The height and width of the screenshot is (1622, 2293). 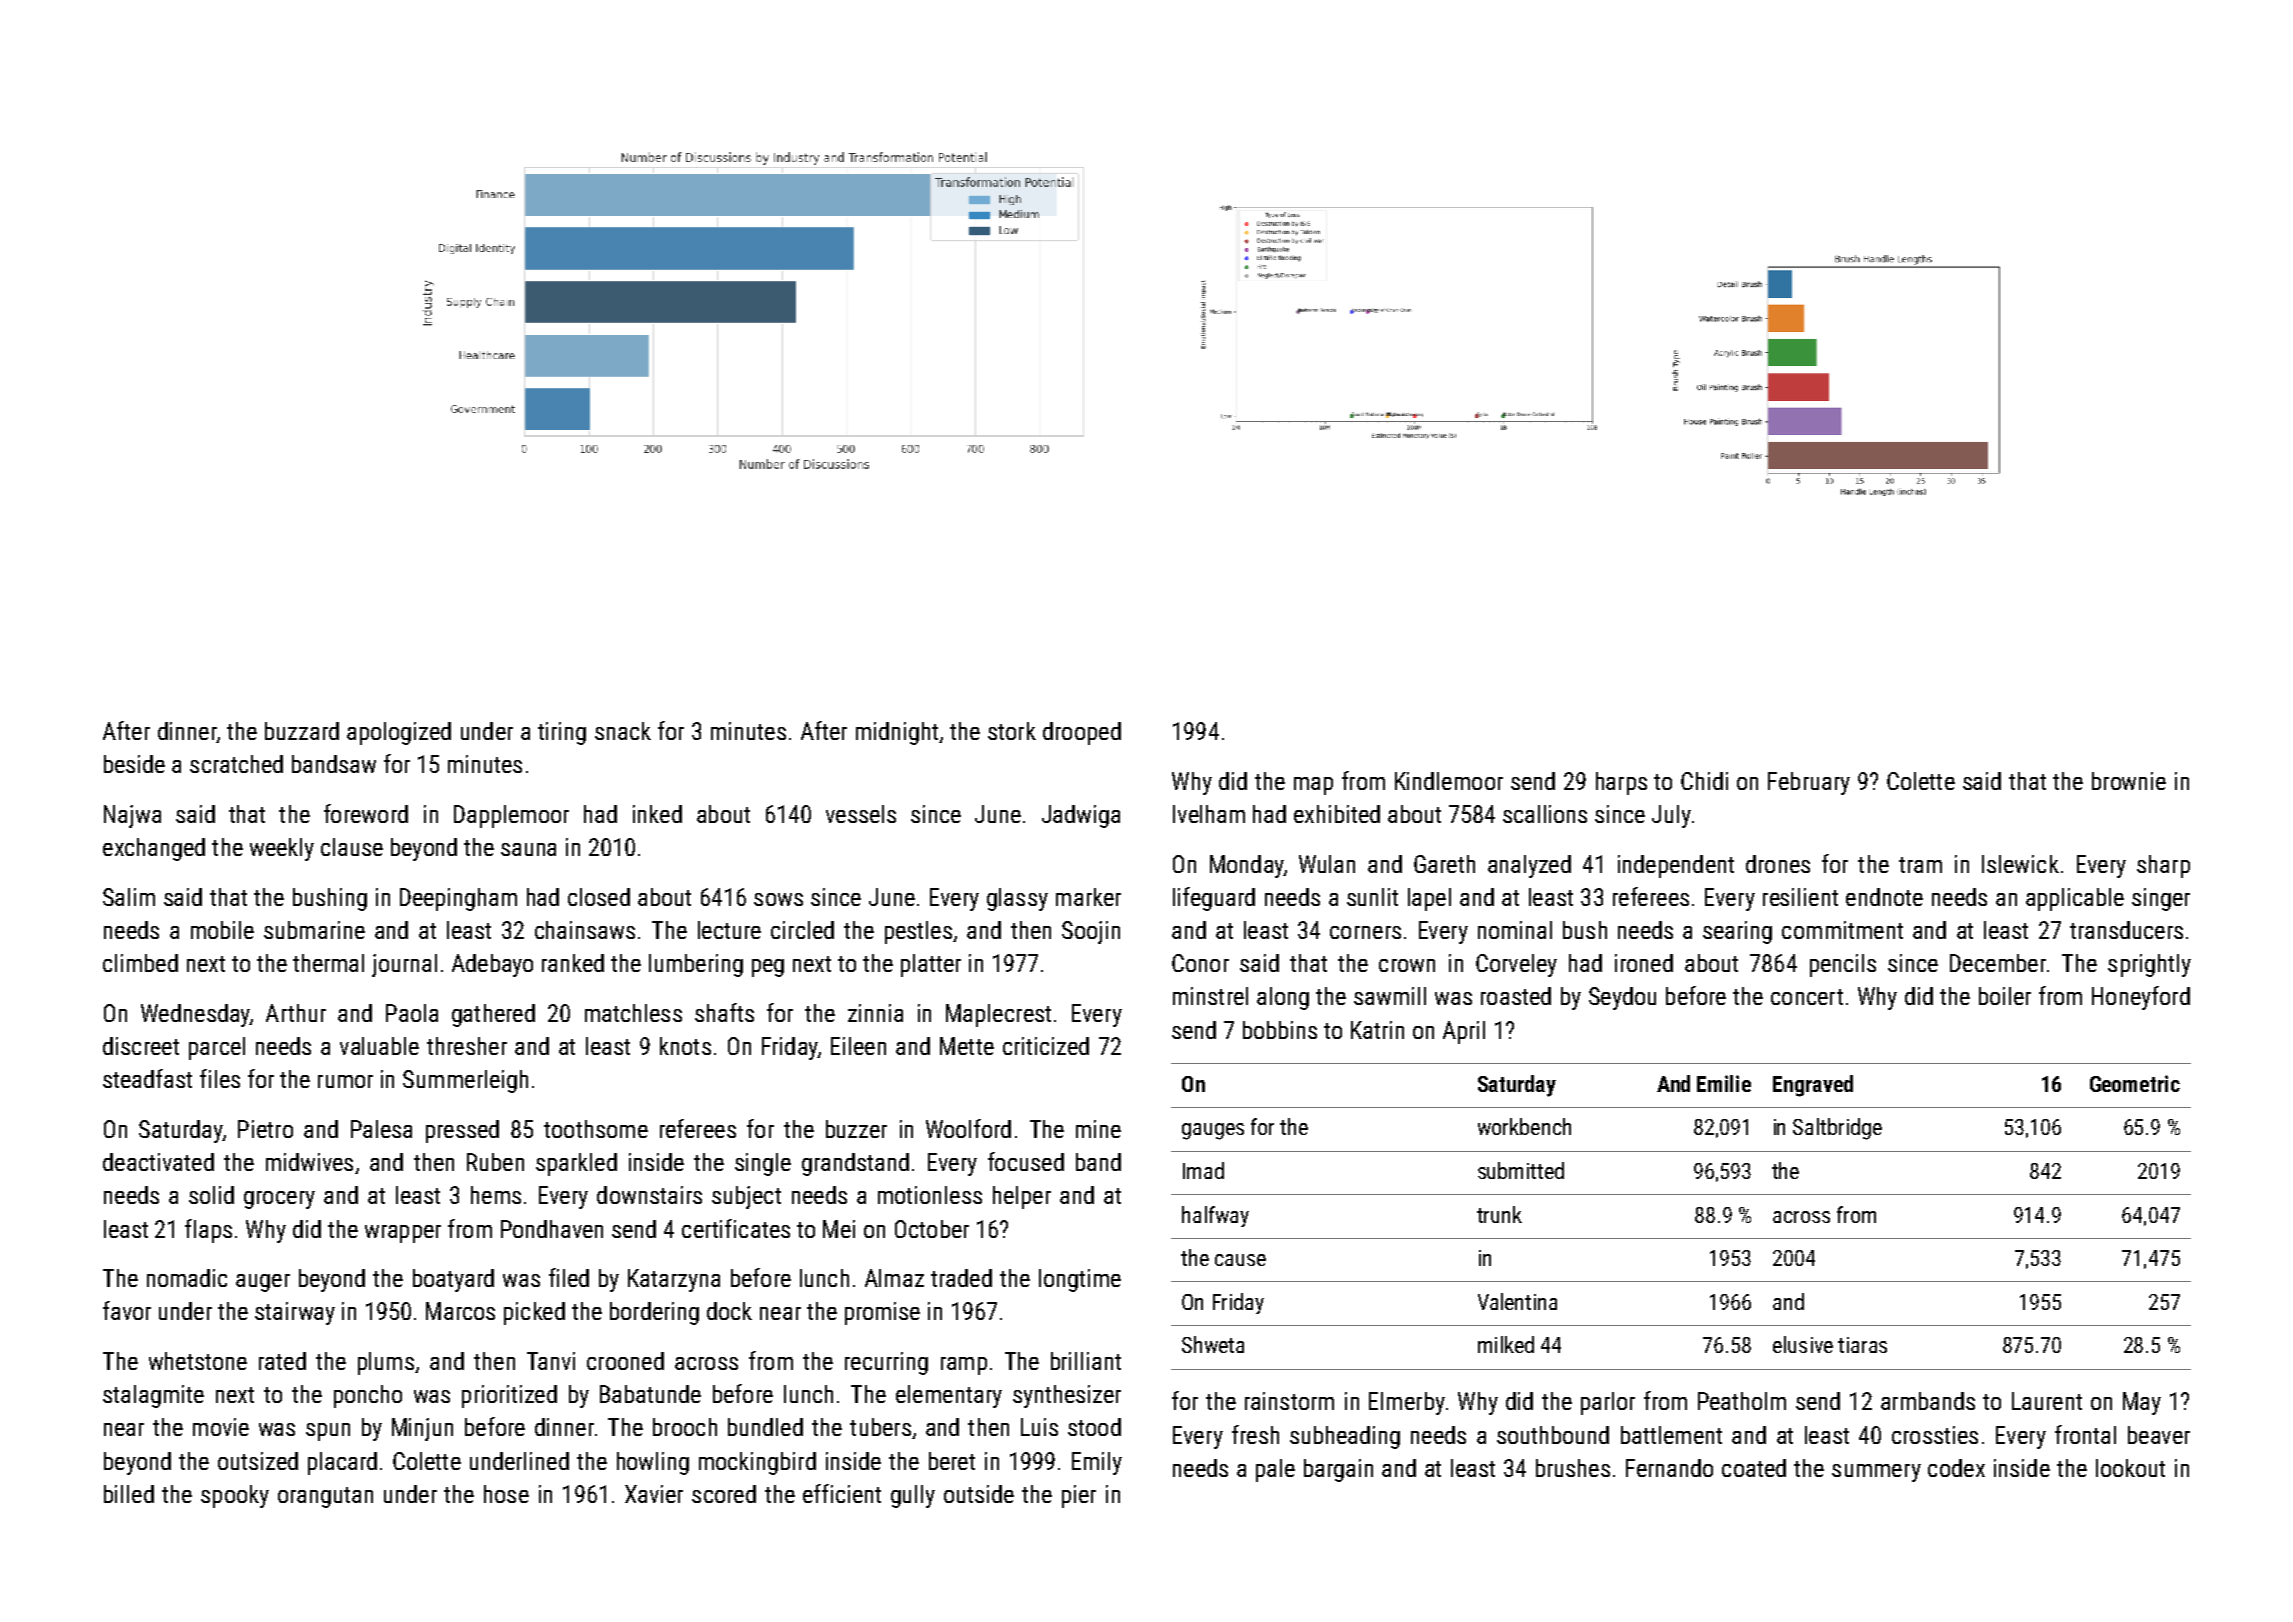 What do you see at coordinates (235, 1496) in the screenshot?
I see `spooky` at bounding box center [235, 1496].
